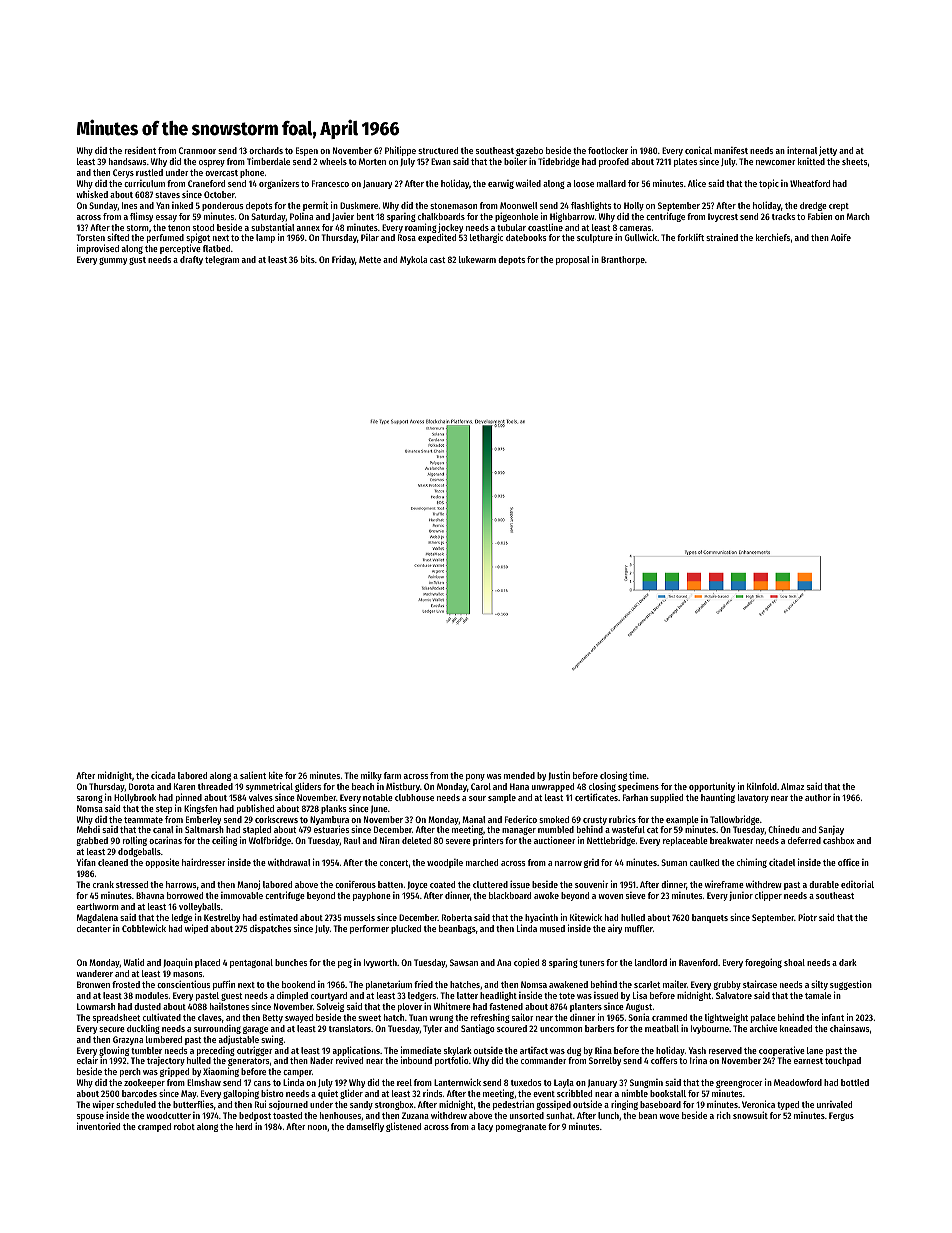  I want to click on cramped, so click(154, 1127).
